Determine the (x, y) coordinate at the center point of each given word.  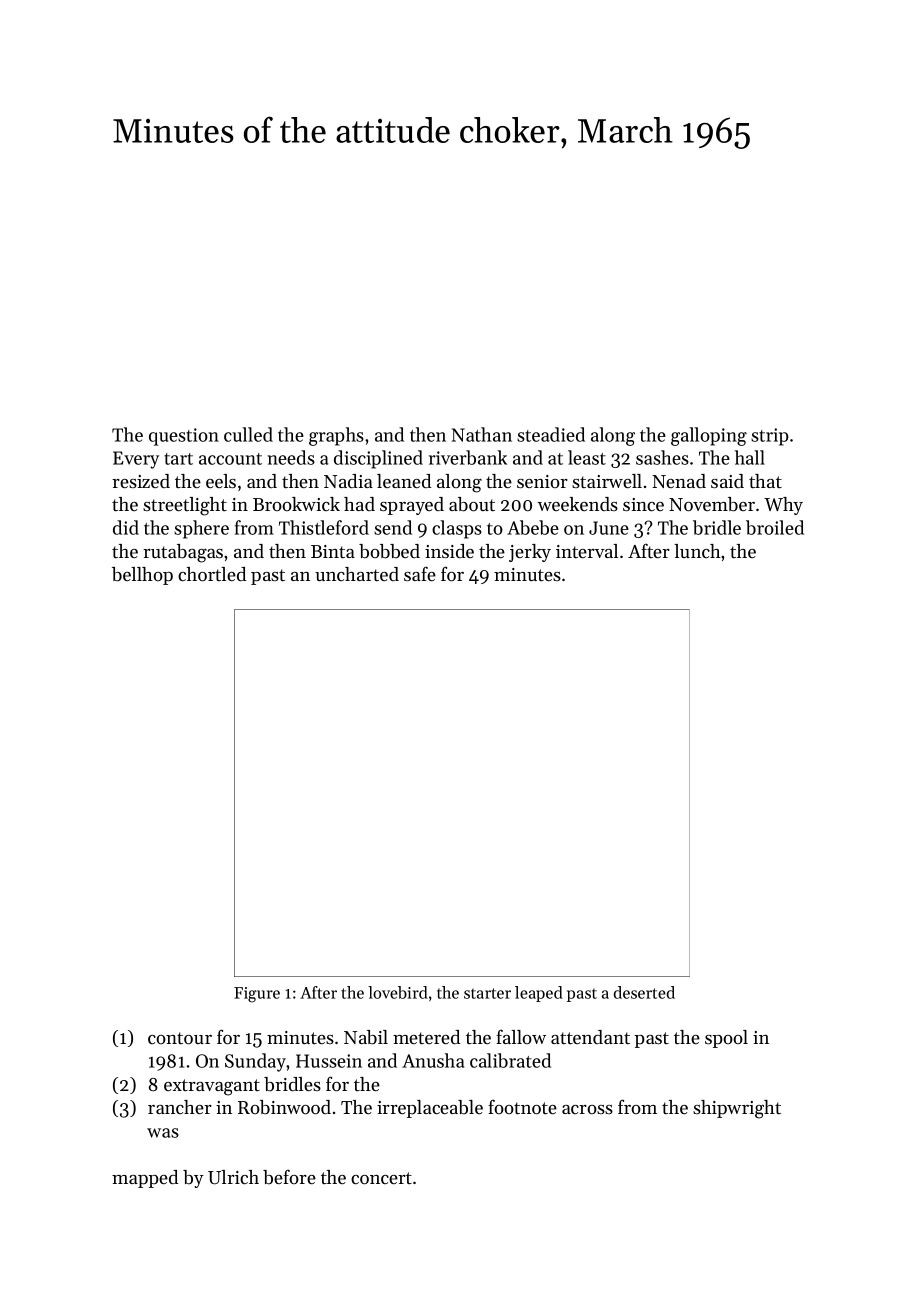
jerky (530, 553)
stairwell (607, 481)
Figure (257, 995)
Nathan (482, 434)
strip (770, 437)
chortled (212, 574)
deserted (644, 992)
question (184, 437)
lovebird (398, 992)
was (163, 1133)
